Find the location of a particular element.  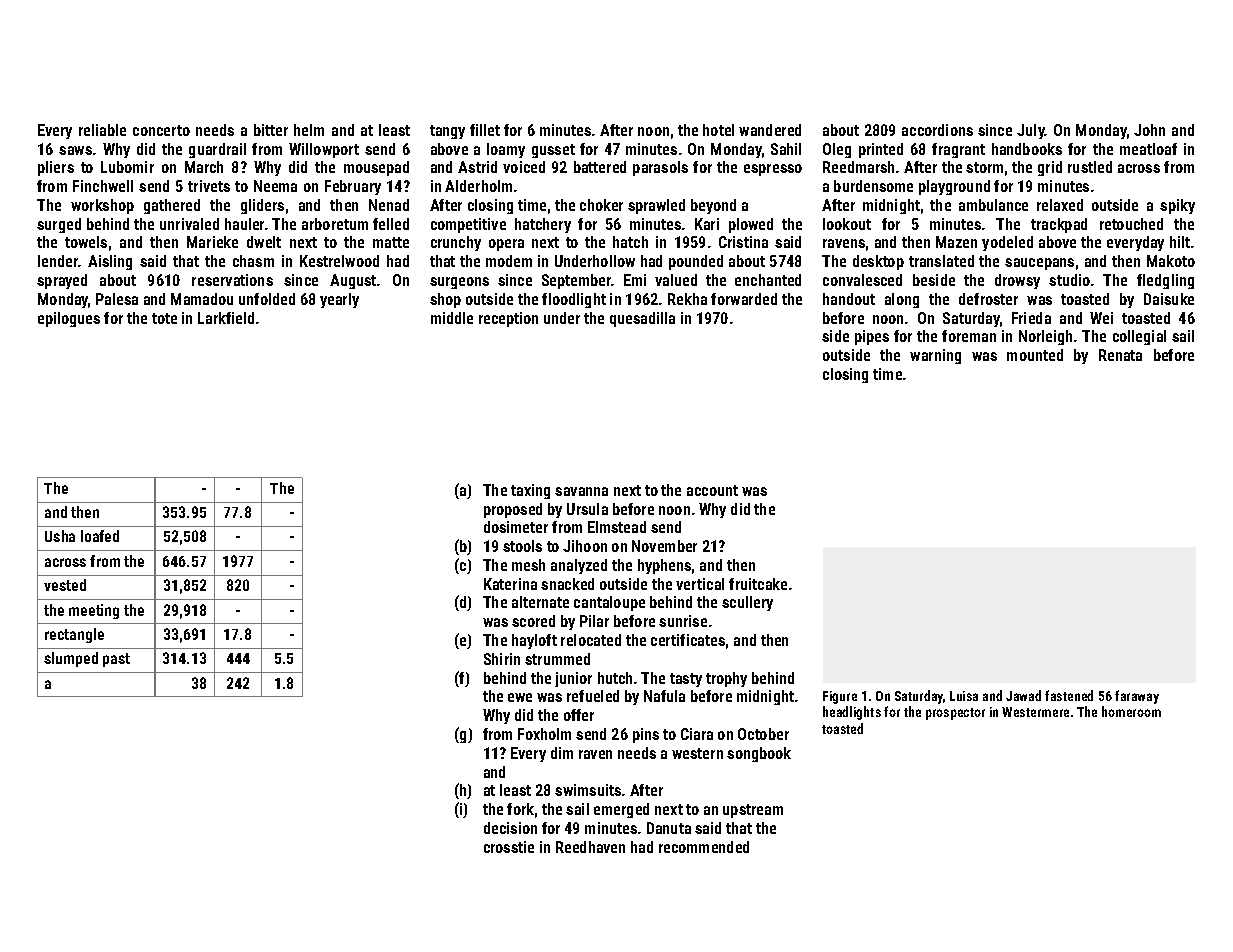

fruitcake is located at coordinates (758, 584).
